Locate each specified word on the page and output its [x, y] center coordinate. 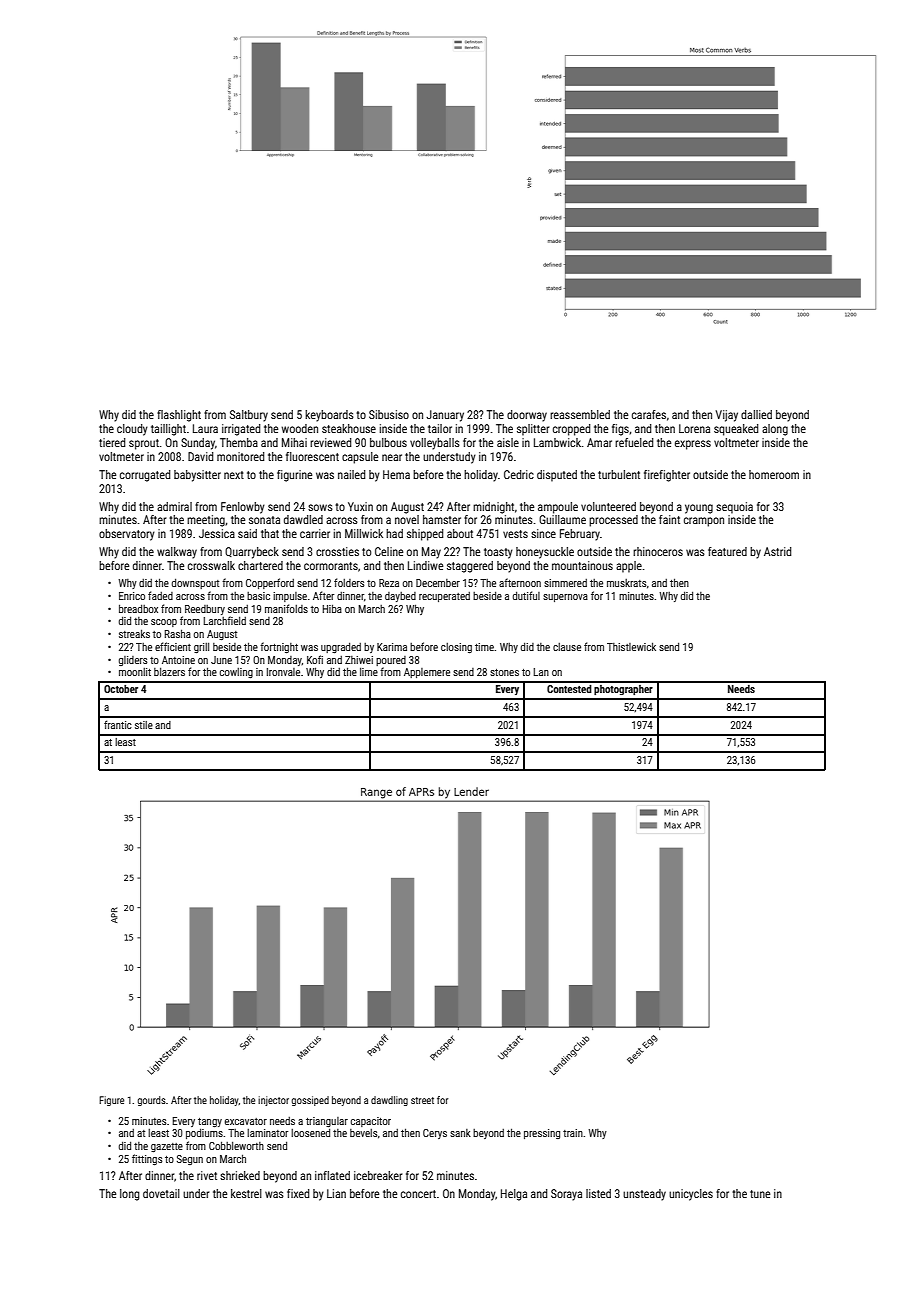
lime [369, 672]
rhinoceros [658, 551]
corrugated [145, 476]
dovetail [161, 1193]
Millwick [364, 533]
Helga [514, 1195]
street [422, 1100]
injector [273, 1101]
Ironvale [283, 672]
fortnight [279, 647]
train [573, 1133]
